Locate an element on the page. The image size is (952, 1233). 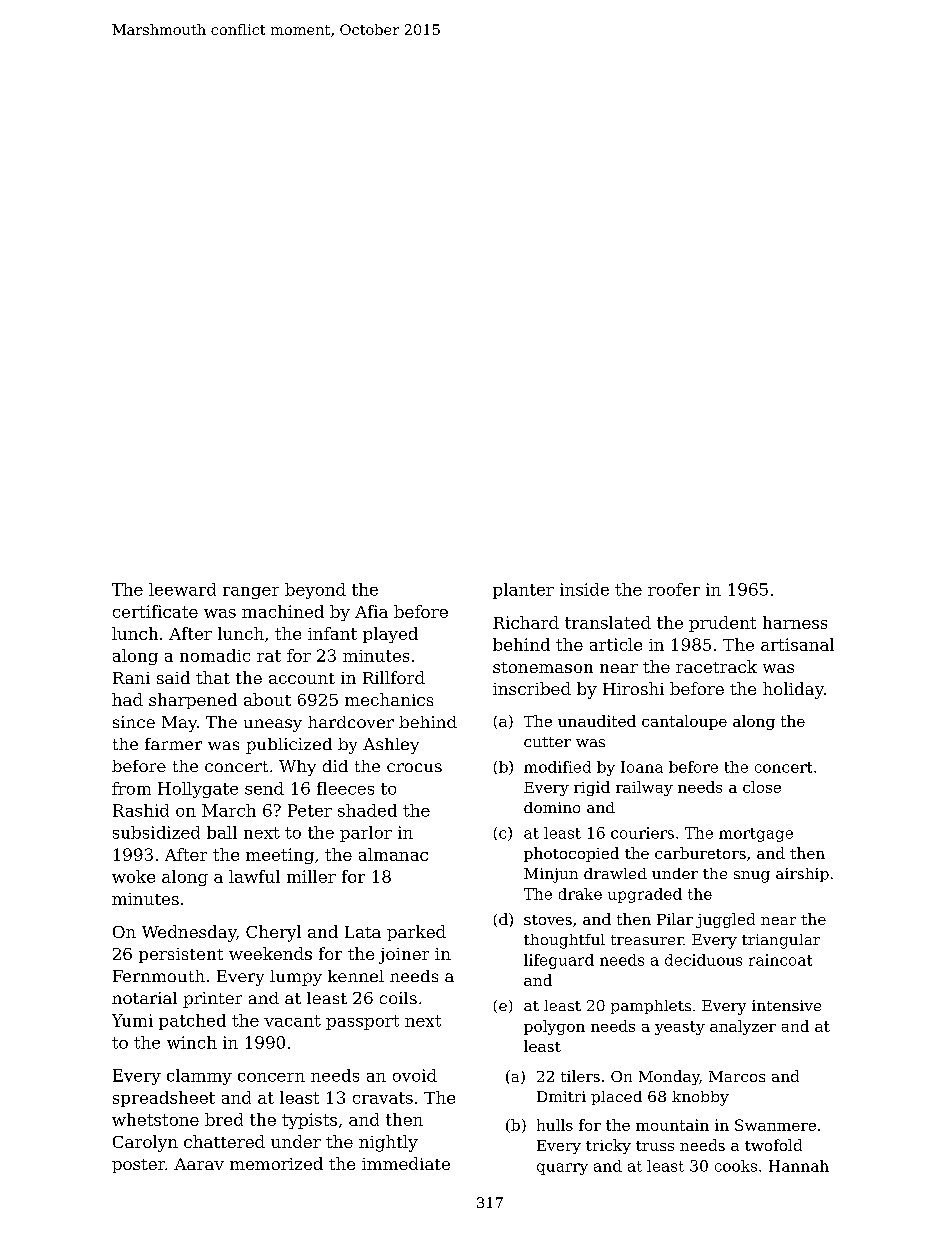
Aarav is located at coordinates (199, 1164).
